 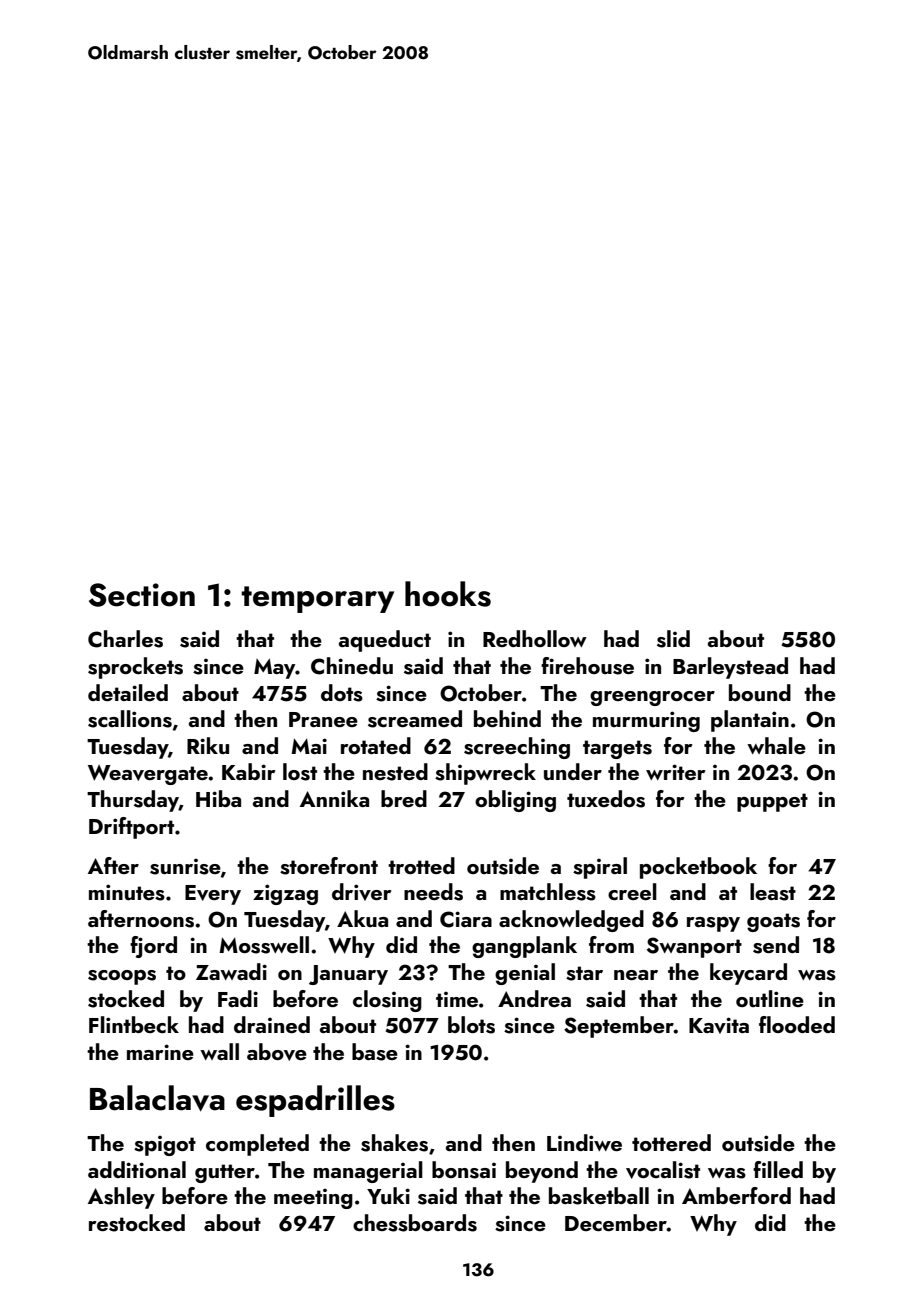 I want to click on zigzag, so click(x=285, y=894).
